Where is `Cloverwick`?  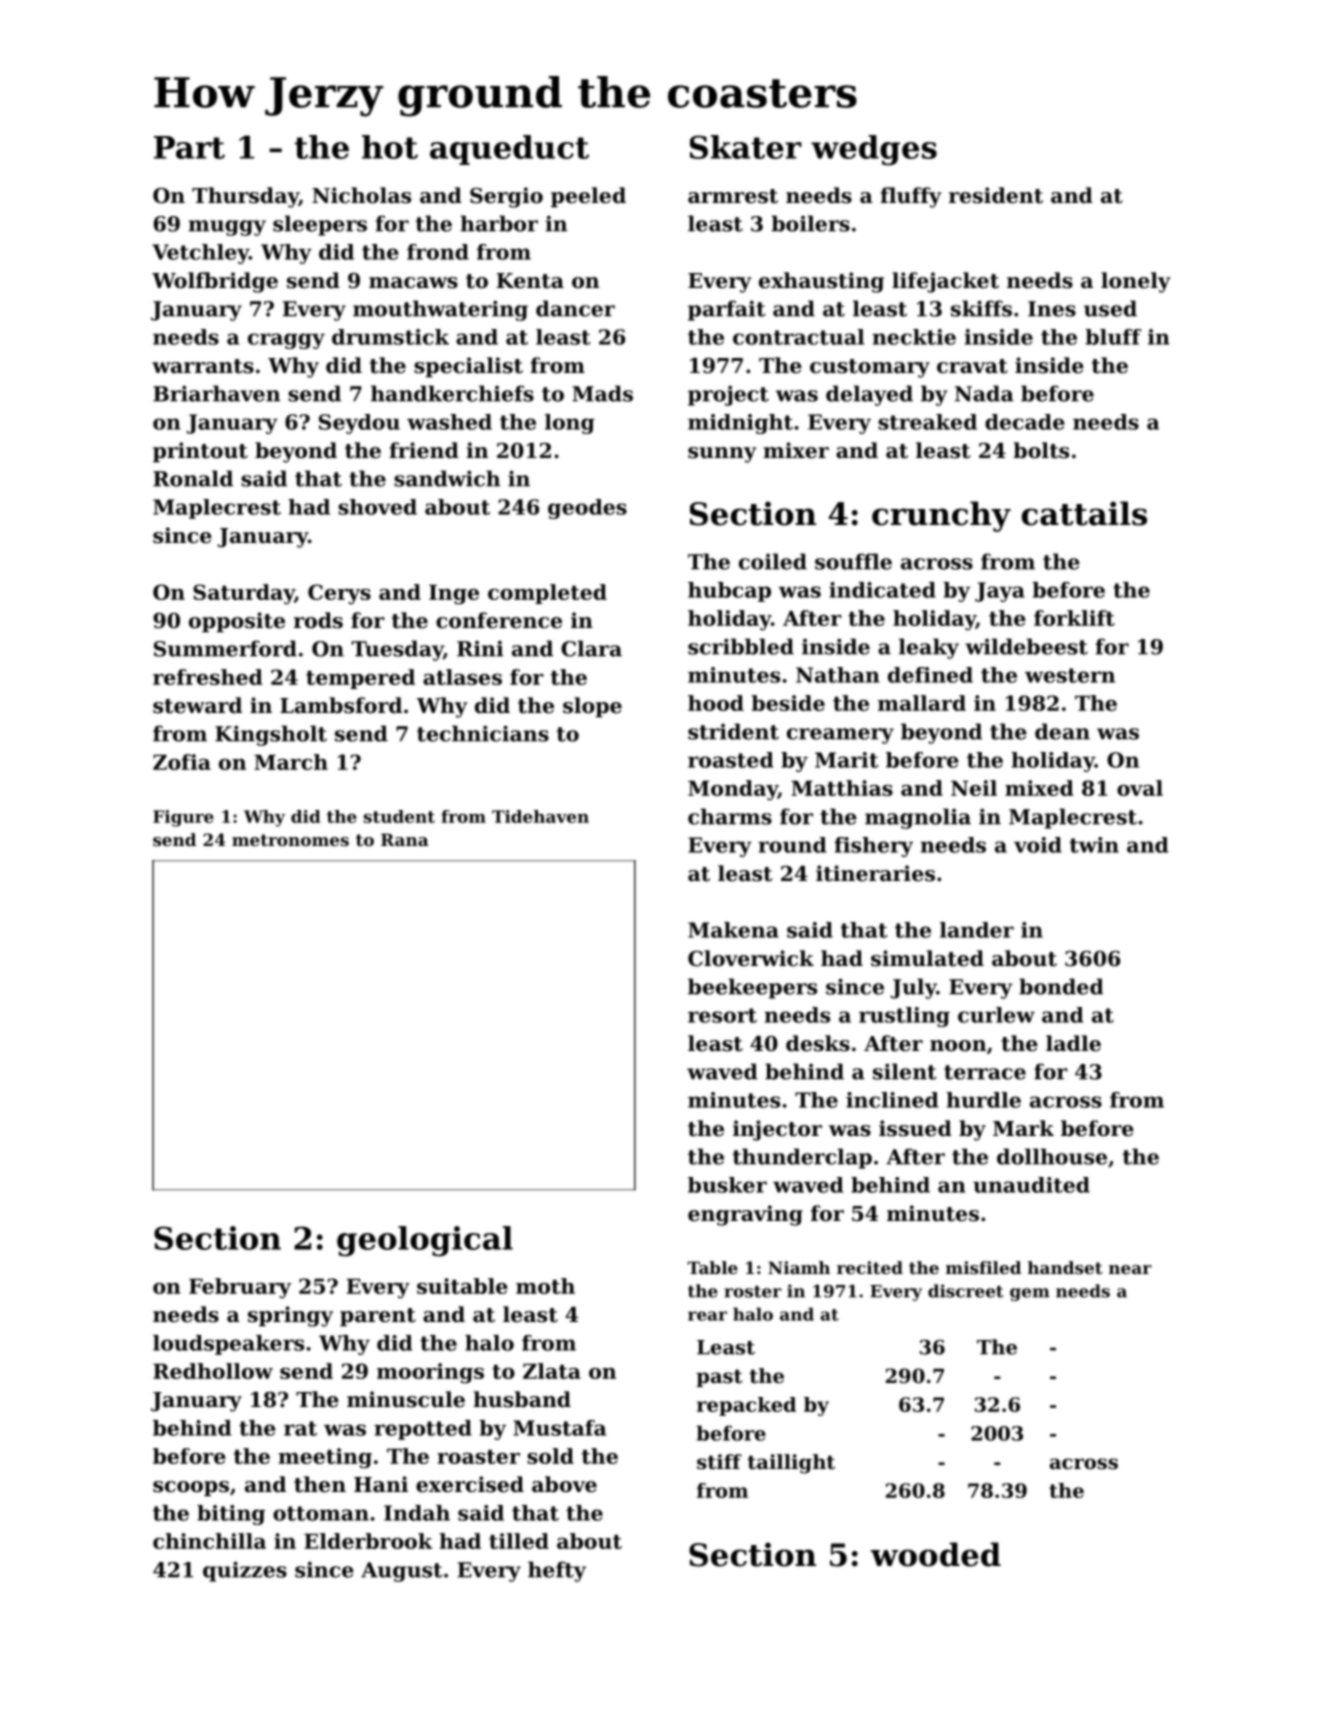
Cloverwick is located at coordinates (751, 958).
